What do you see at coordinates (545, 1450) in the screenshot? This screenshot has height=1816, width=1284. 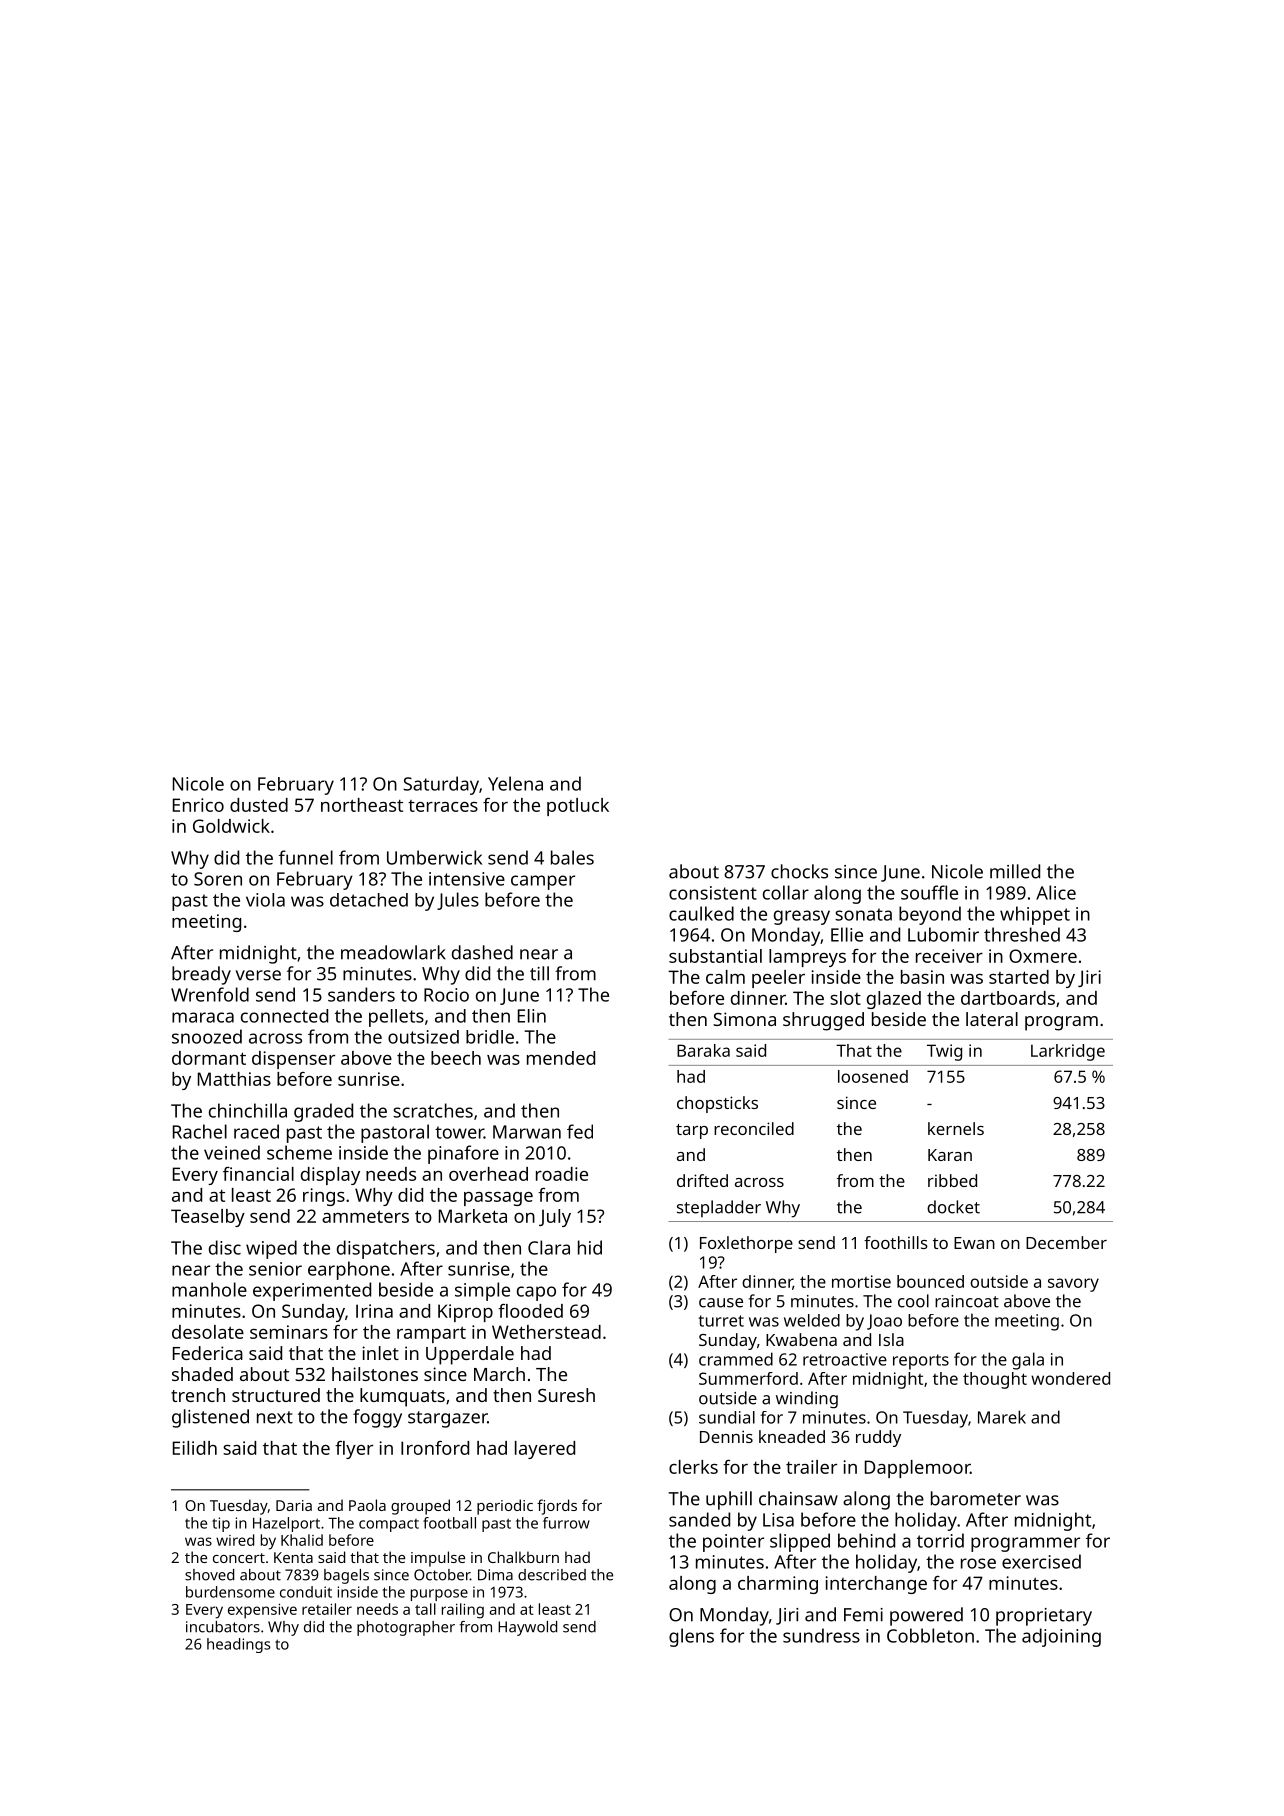 I see `layered` at bounding box center [545, 1450].
